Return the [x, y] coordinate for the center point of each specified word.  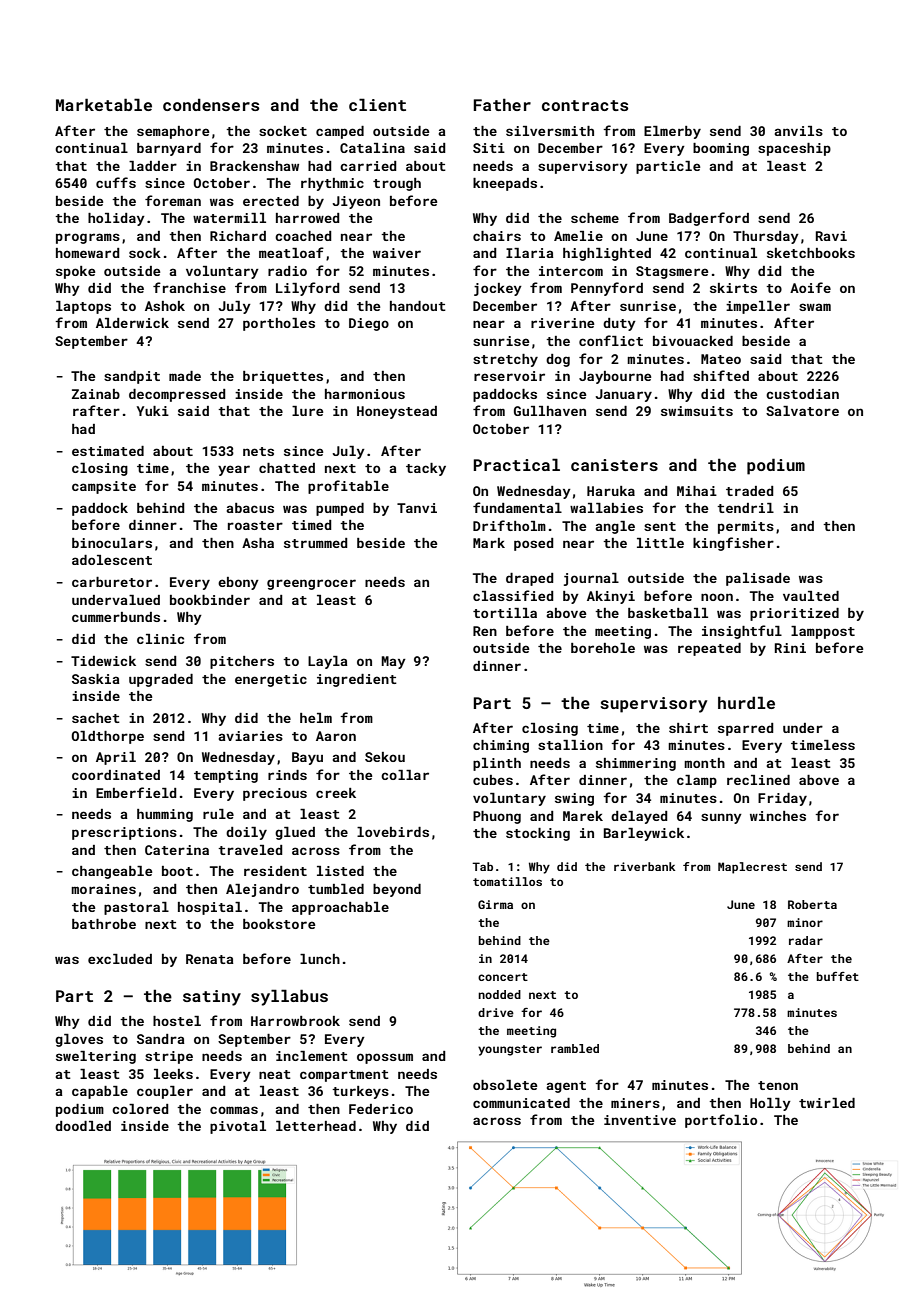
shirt [688, 728]
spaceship [794, 149]
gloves [79, 1040]
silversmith [550, 131]
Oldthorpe [108, 737]
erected [271, 201]
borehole [603, 648]
